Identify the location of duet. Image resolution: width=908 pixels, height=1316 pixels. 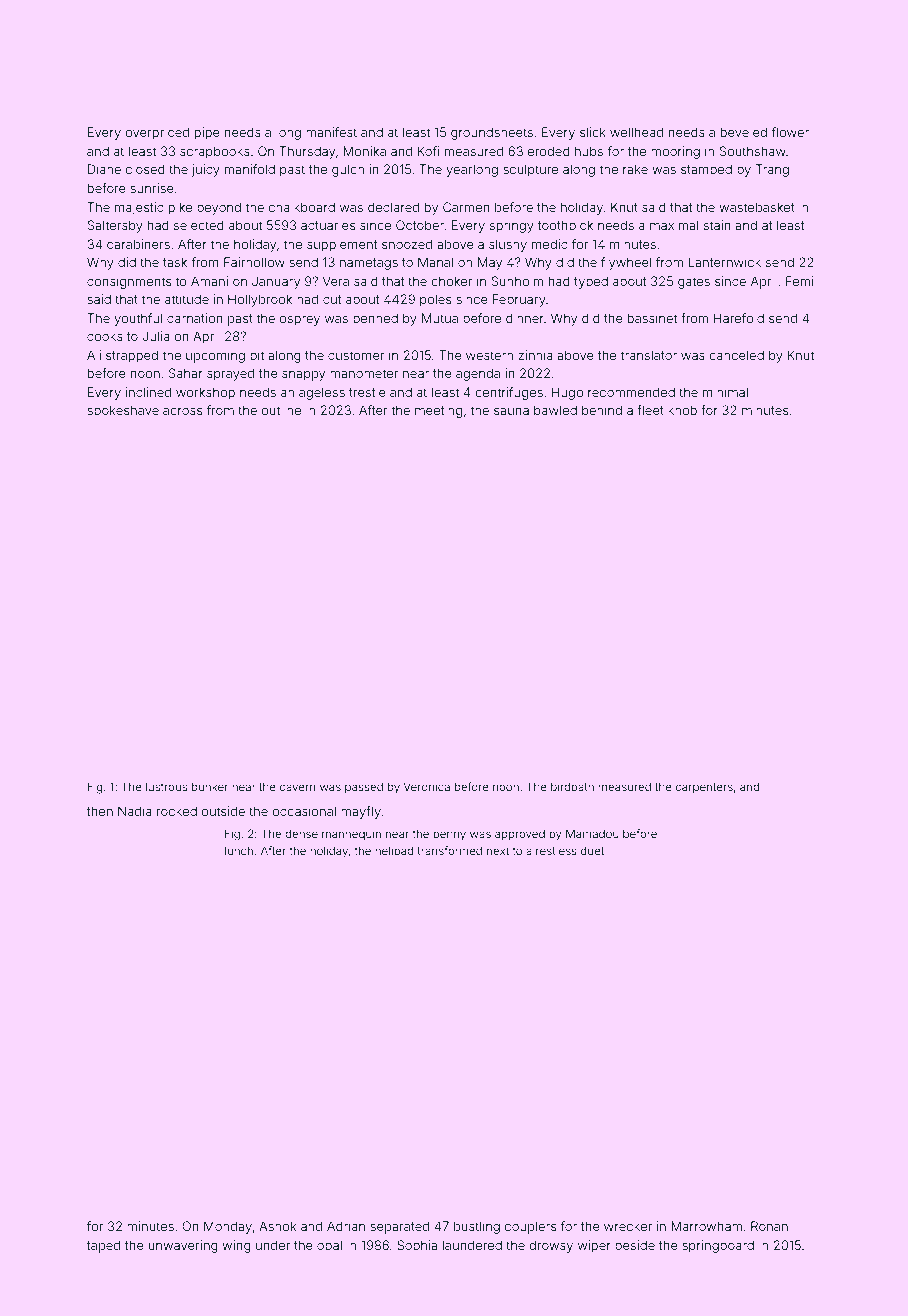
(592, 851).
